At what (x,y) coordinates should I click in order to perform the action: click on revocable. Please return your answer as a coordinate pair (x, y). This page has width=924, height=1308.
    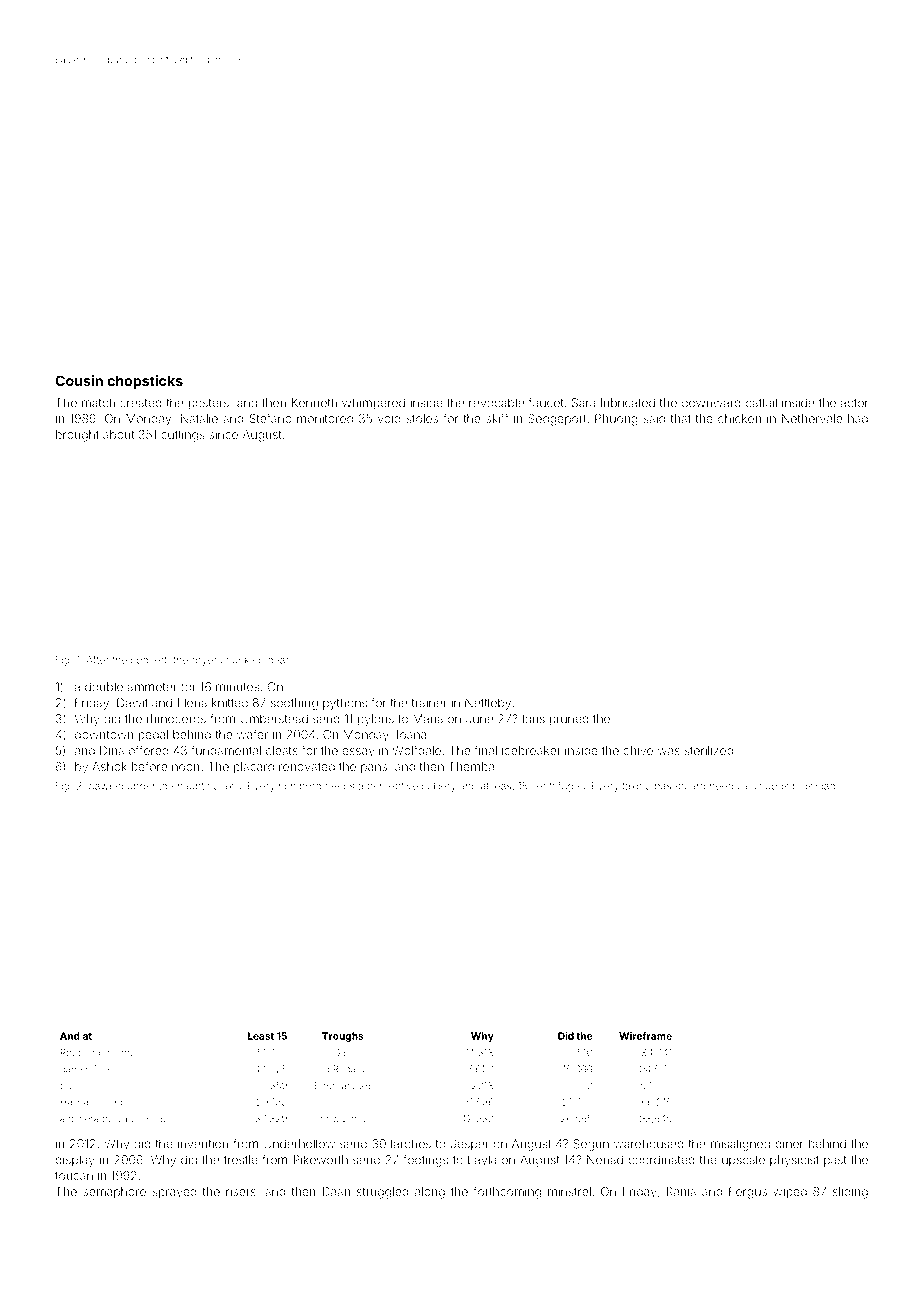
    Looking at the image, I should click on (497, 403).
